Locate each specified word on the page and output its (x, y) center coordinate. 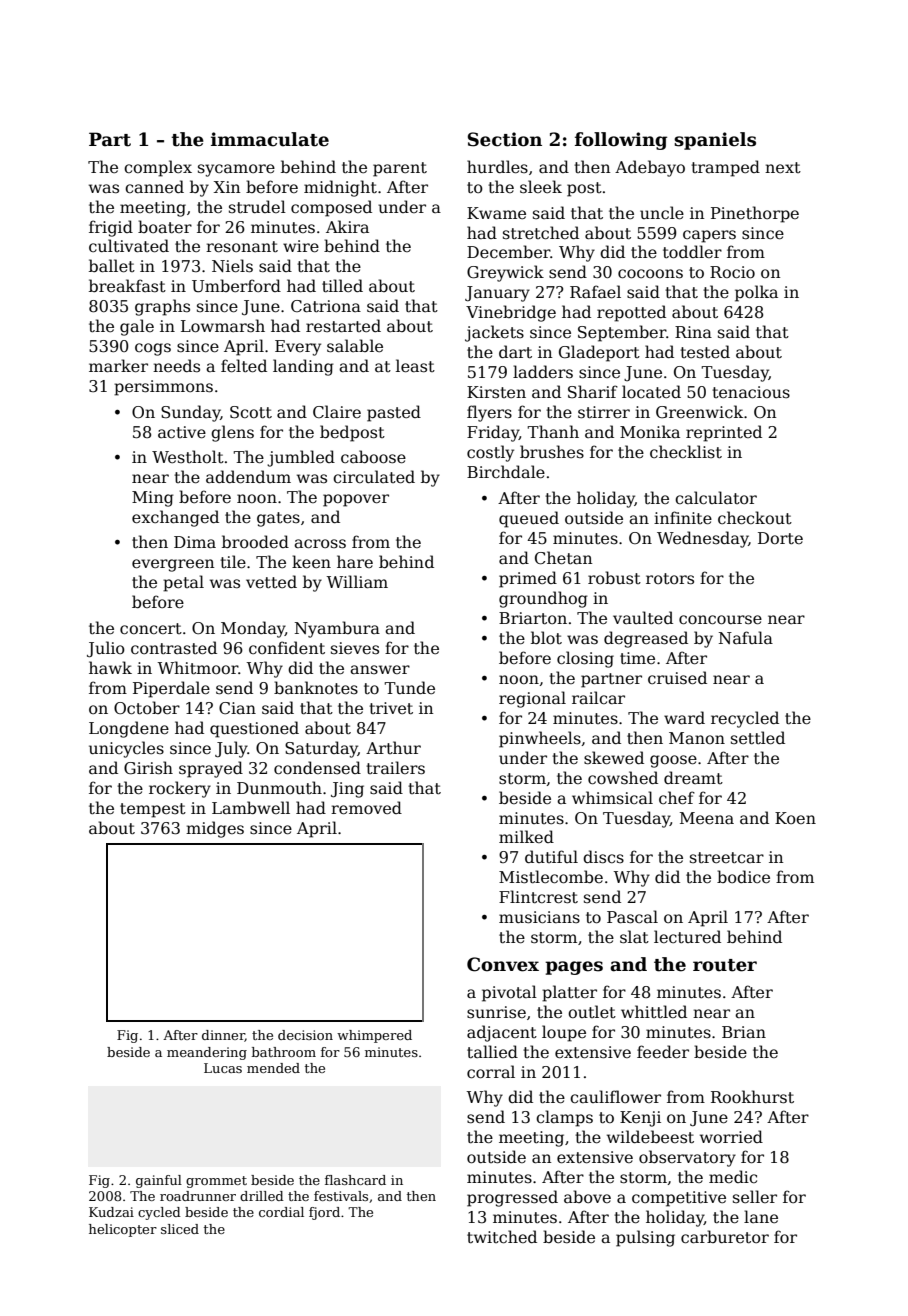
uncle (662, 213)
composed (331, 208)
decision (305, 1035)
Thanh (553, 431)
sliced (180, 1229)
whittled (654, 1011)
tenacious (751, 392)
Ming (153, 499)
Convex (503, 964)
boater (165, 226)
